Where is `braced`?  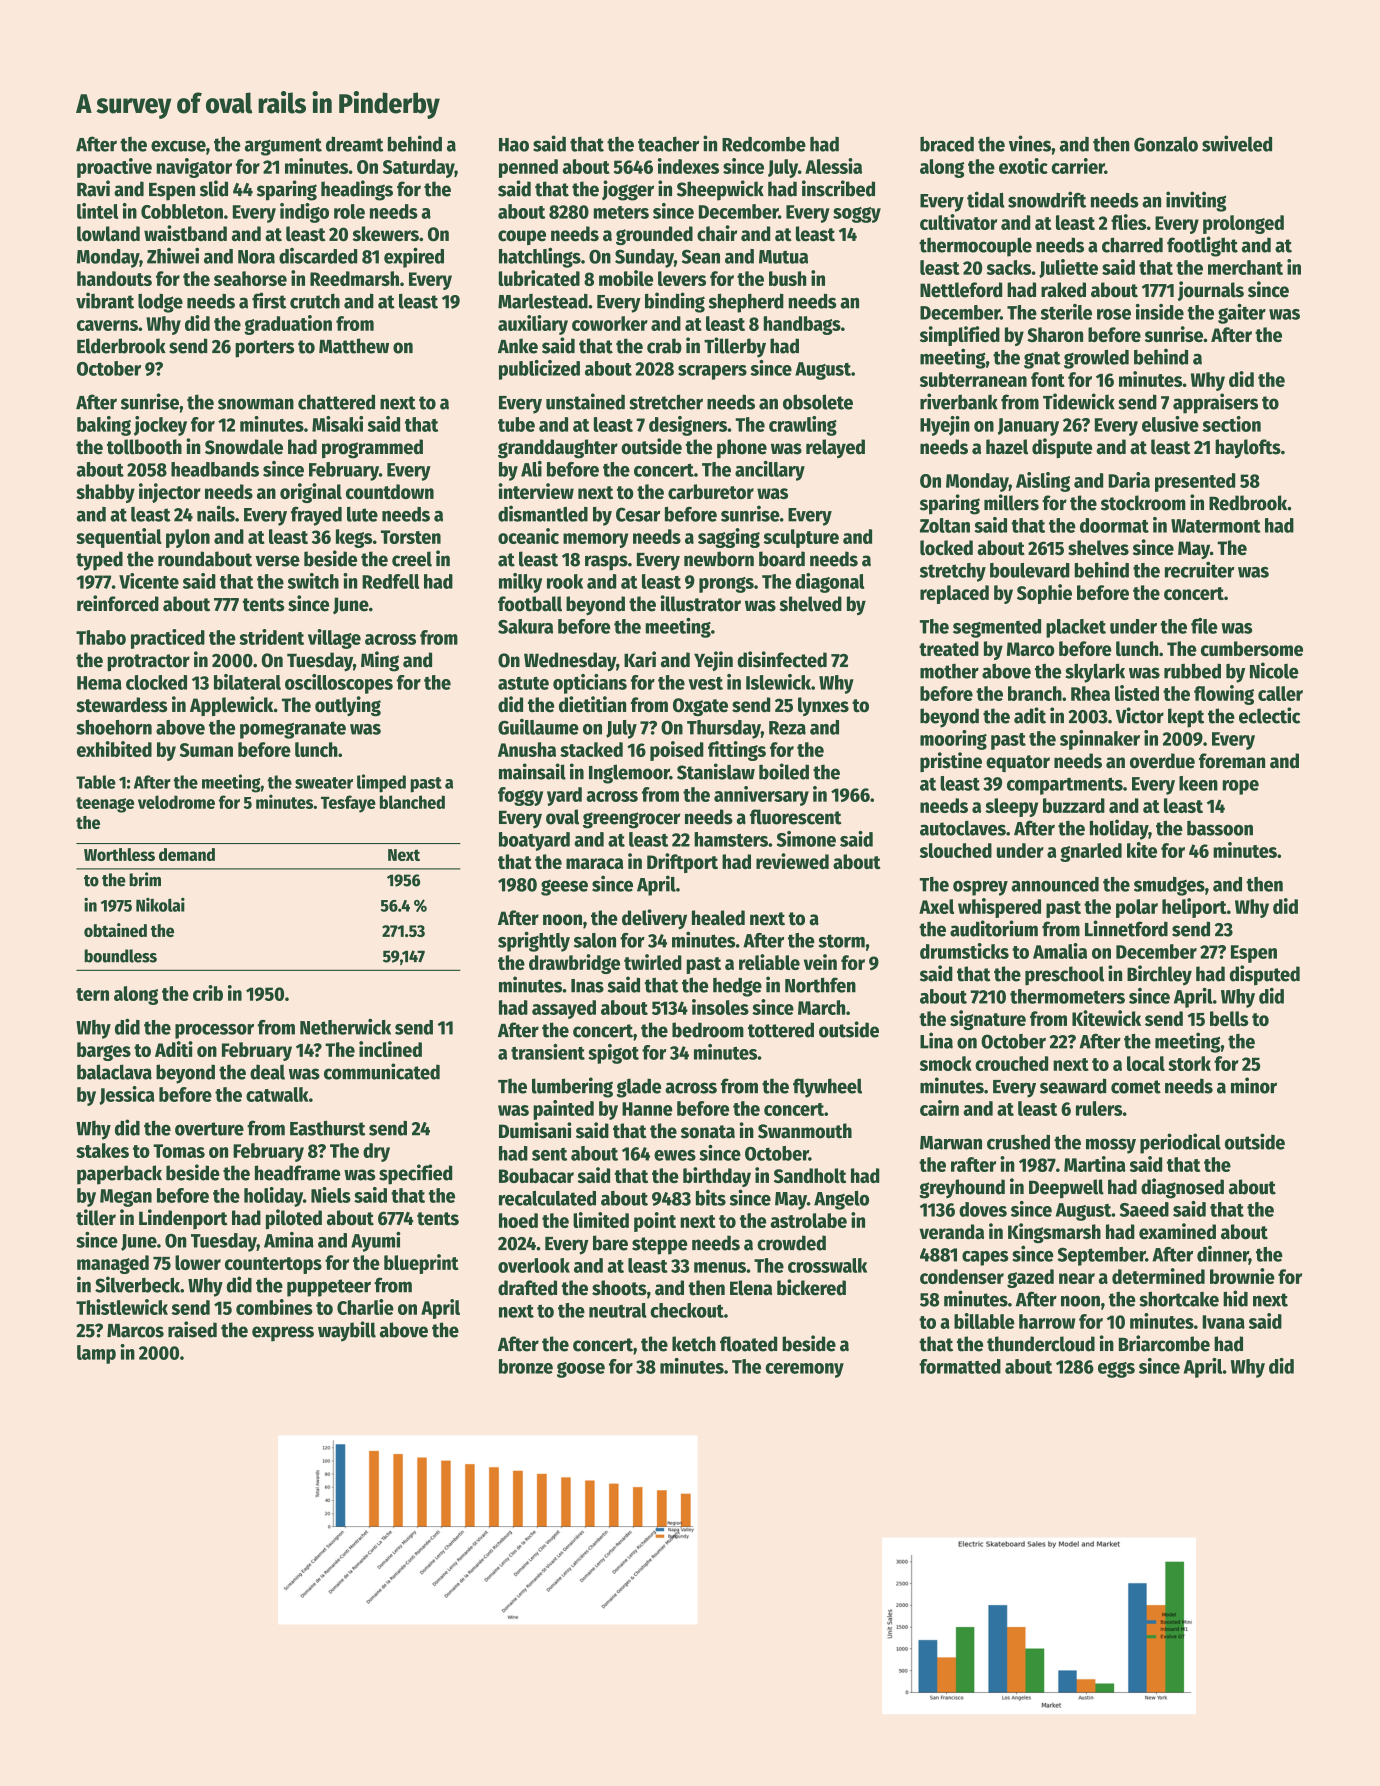 braced is located at coordinates (947, 144).
